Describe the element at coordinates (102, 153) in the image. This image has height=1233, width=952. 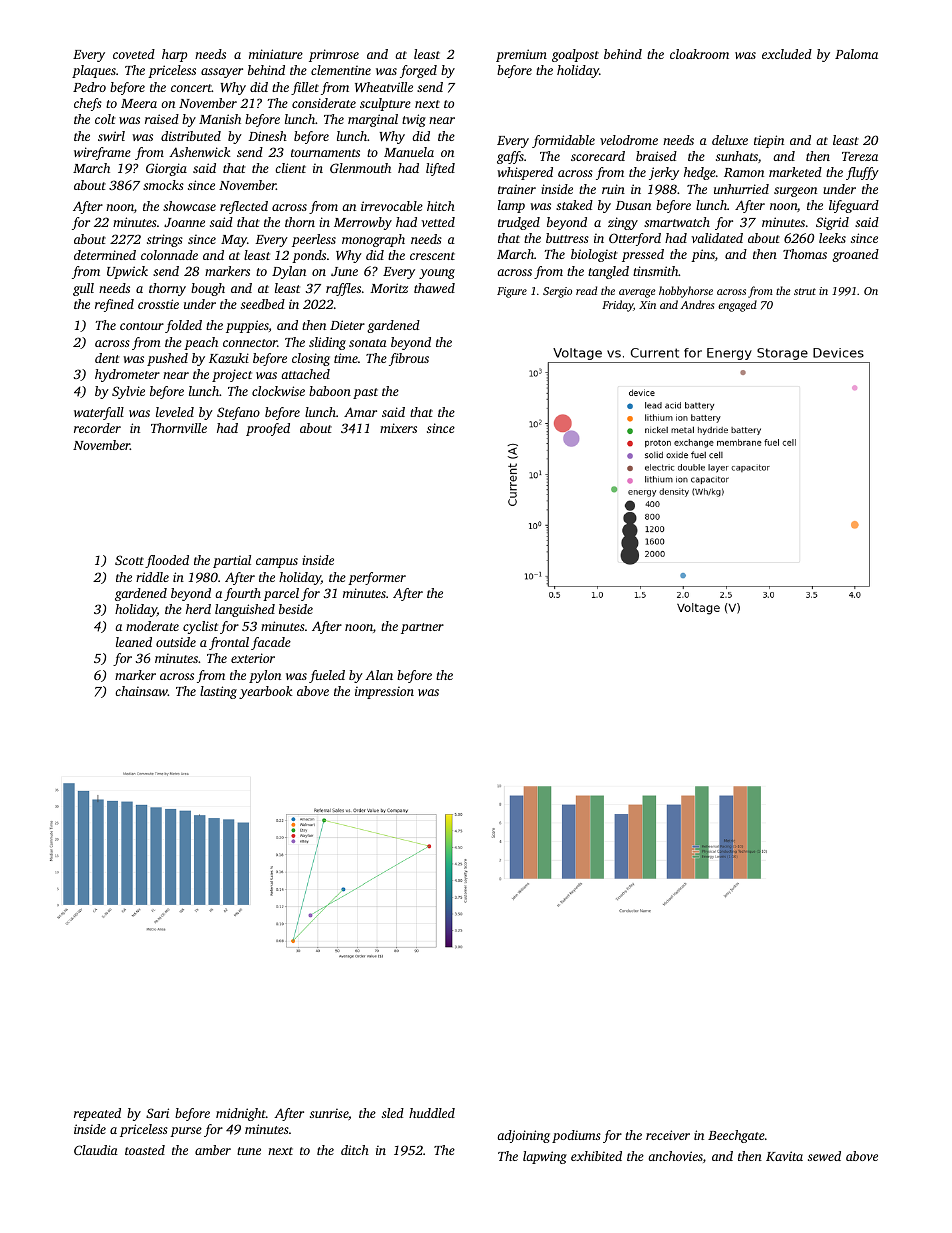
I see `wireframe` at that location.
